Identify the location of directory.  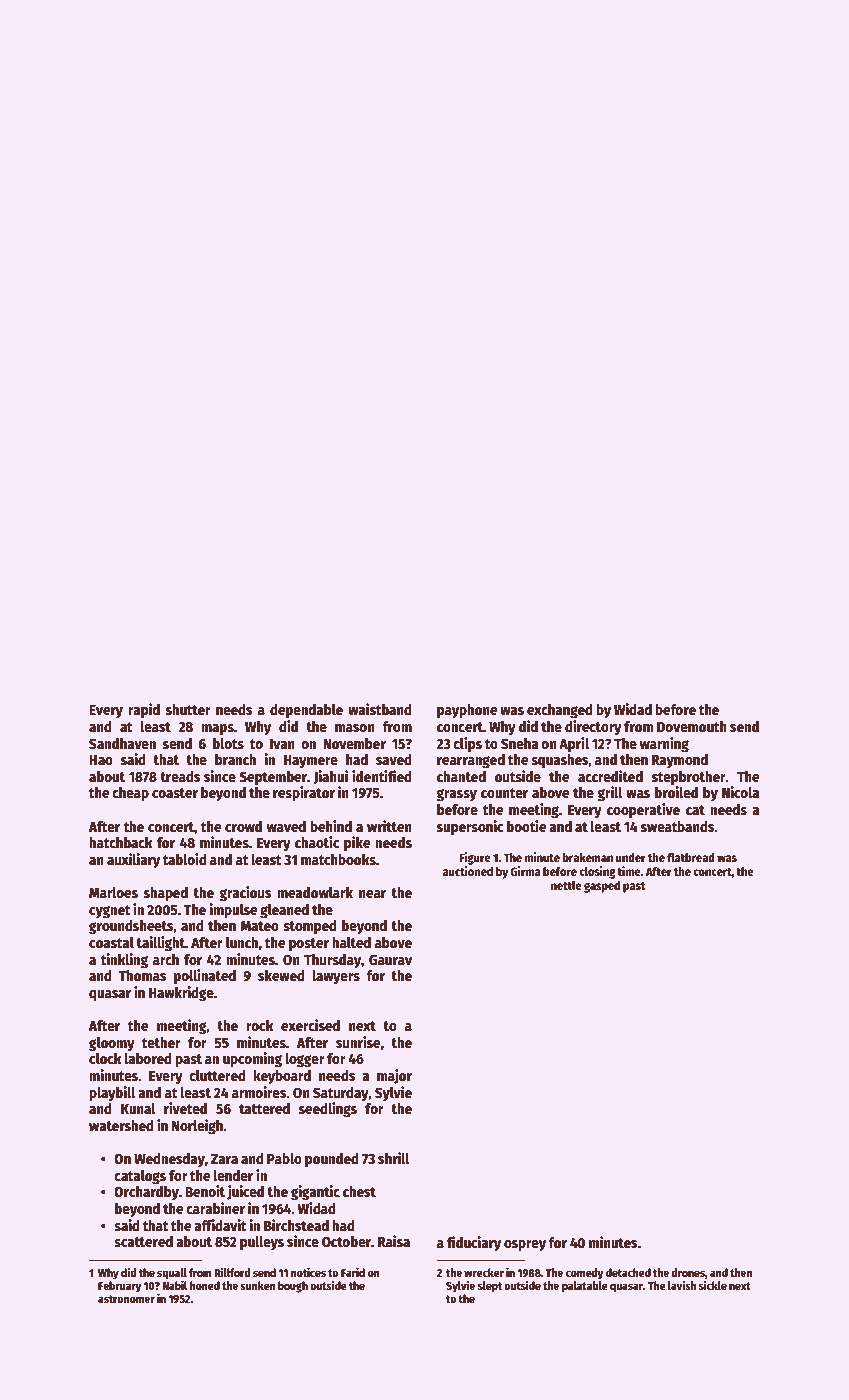
(593, 727).
